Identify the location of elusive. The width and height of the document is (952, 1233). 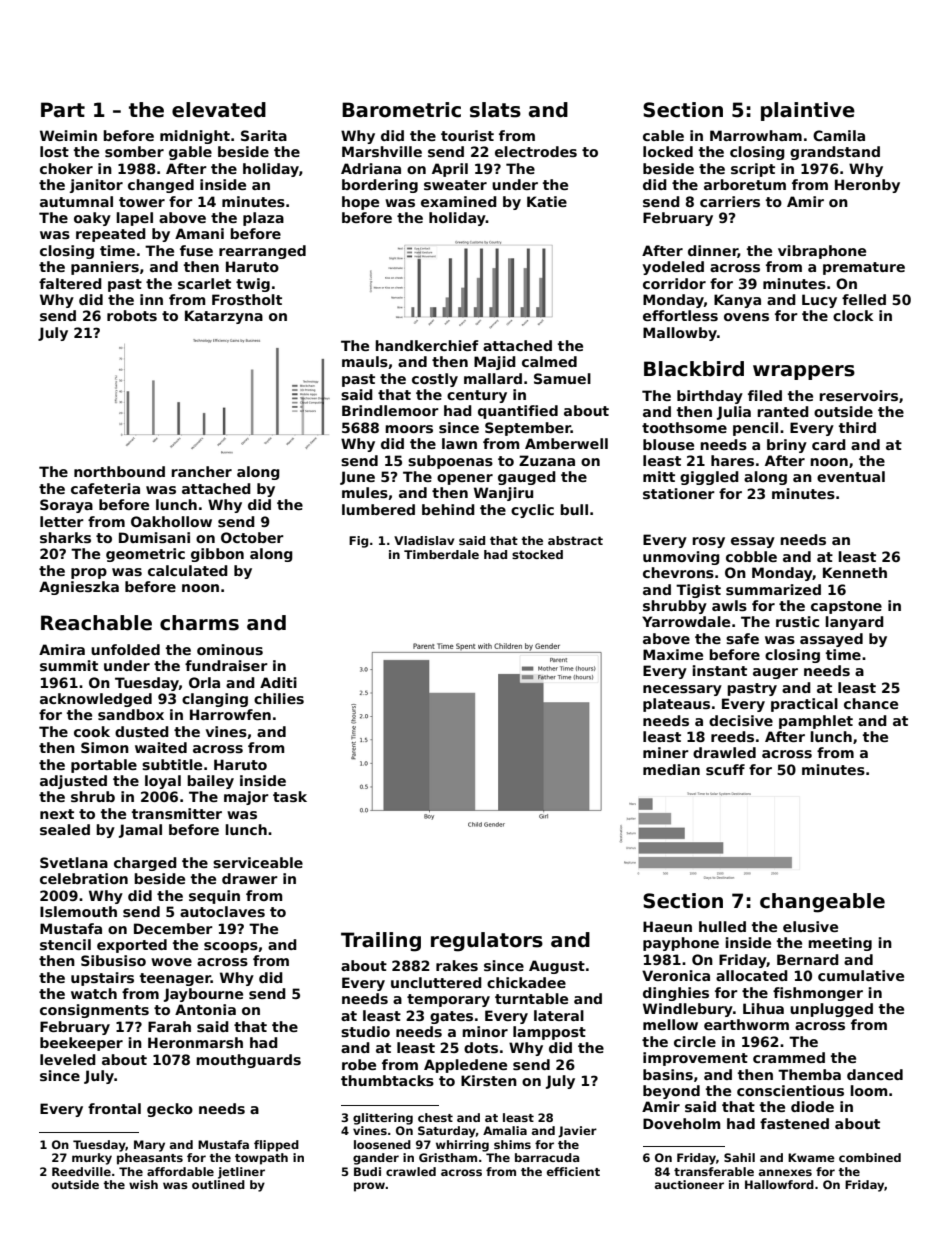
(810, 926).
